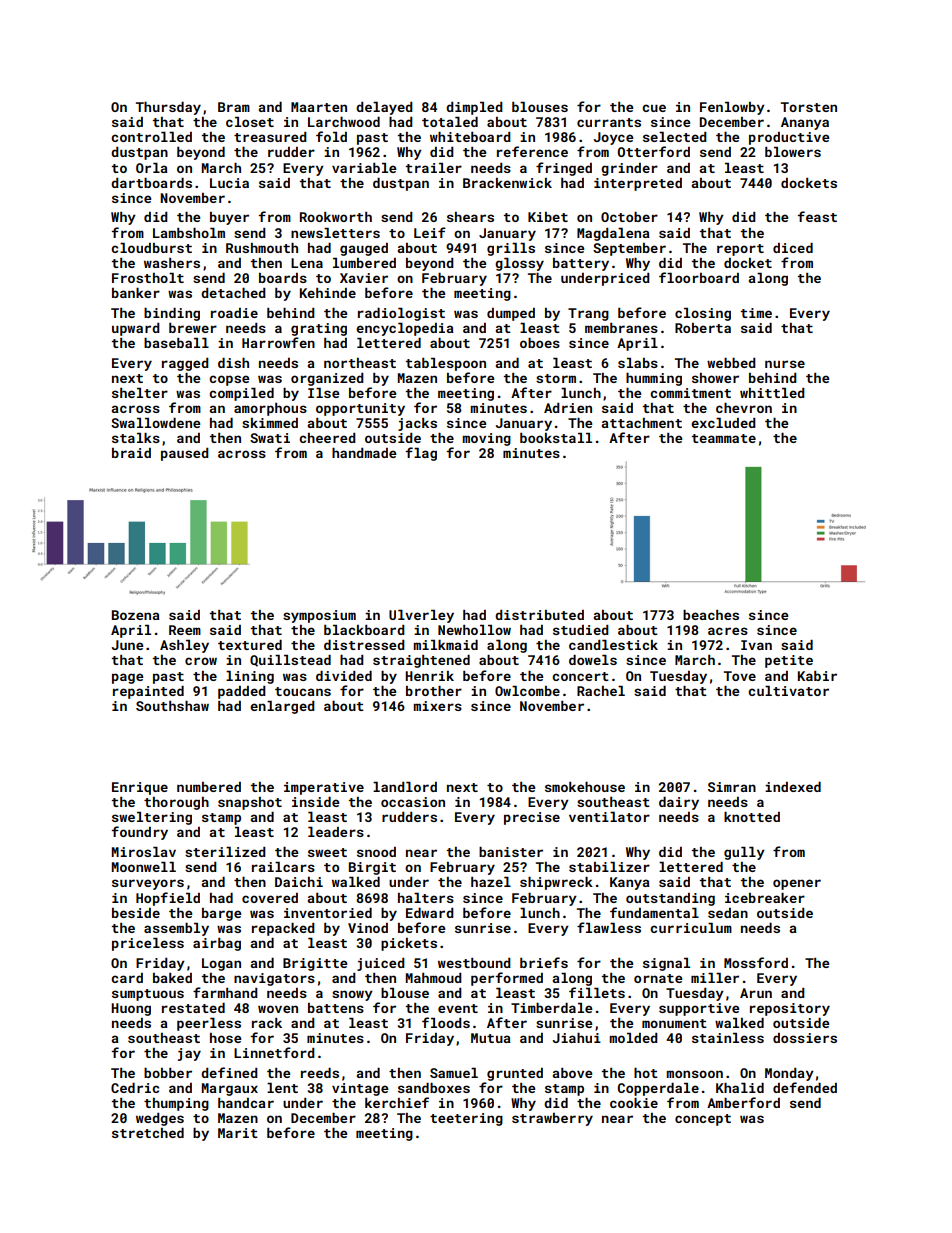  I want to click on lumbered, so click(364, 263).
